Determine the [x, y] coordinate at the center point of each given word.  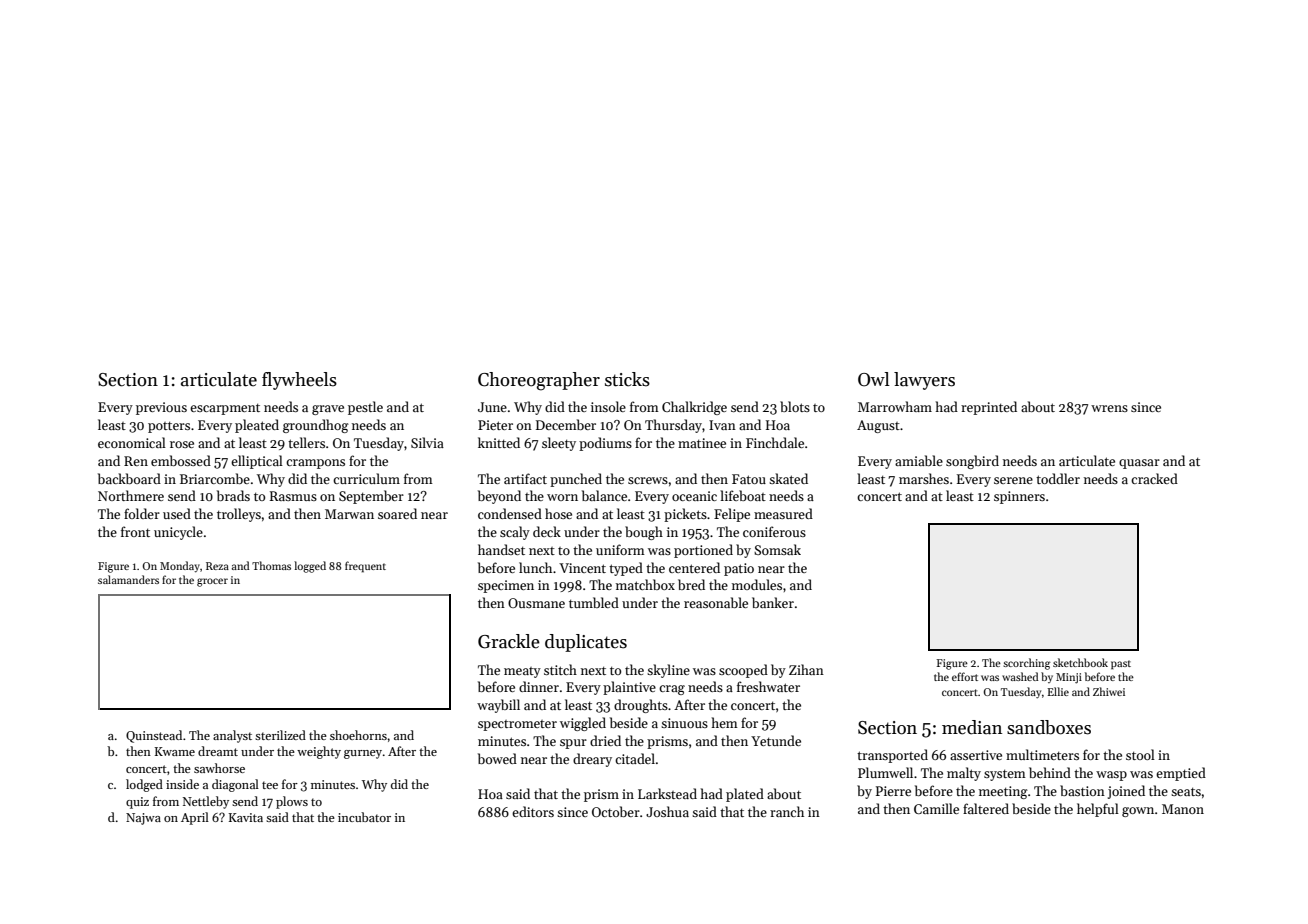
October [616, 811]
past [1121, 665]
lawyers [924, 381]
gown [1138, 812]
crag [672, 690]
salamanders [128, 579]
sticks [627, 379]
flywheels [299, 381]
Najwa [143, 819]
